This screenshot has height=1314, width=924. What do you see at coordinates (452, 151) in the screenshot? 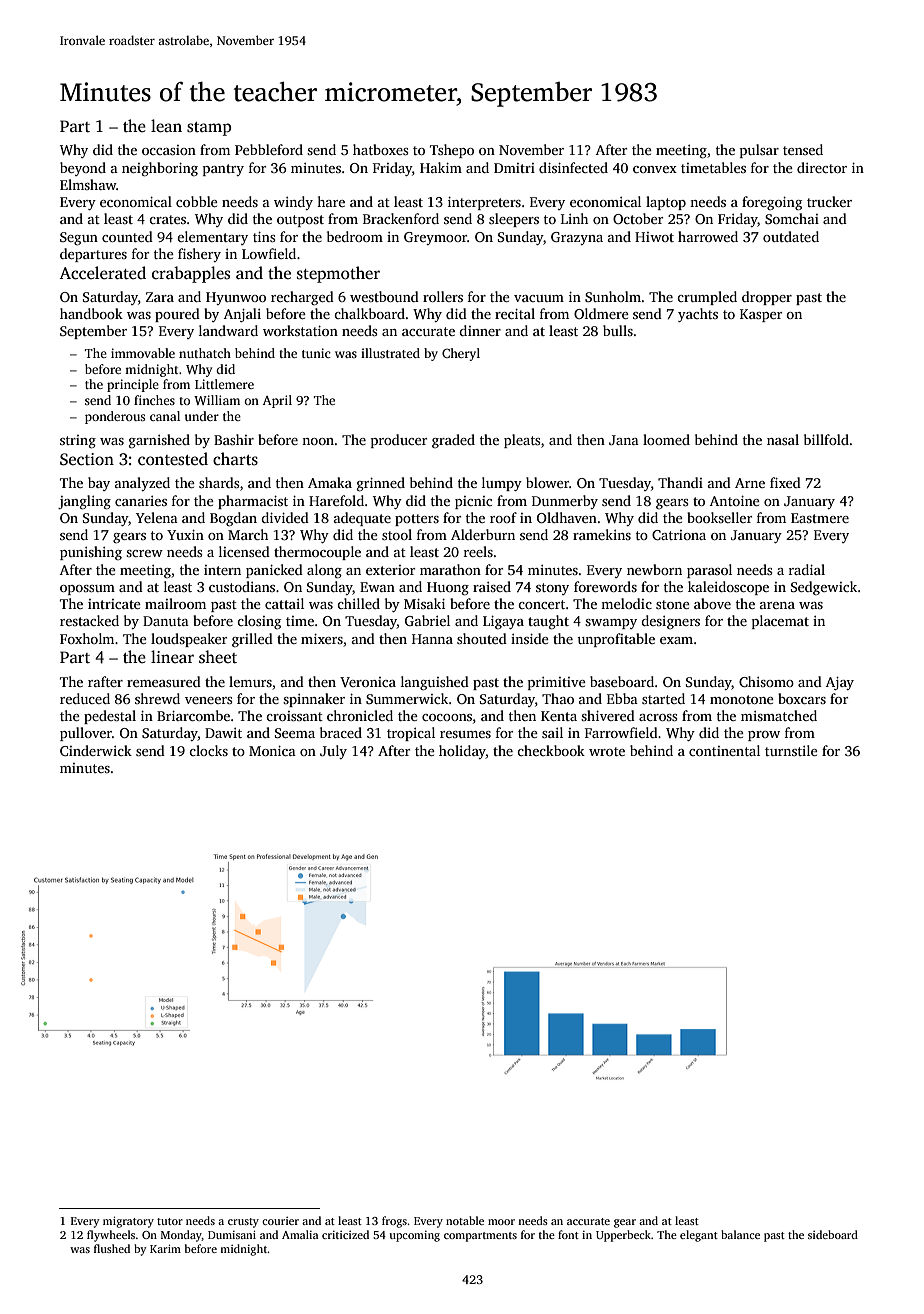
I see `Tshepo` at bounding box center [452, 151].
